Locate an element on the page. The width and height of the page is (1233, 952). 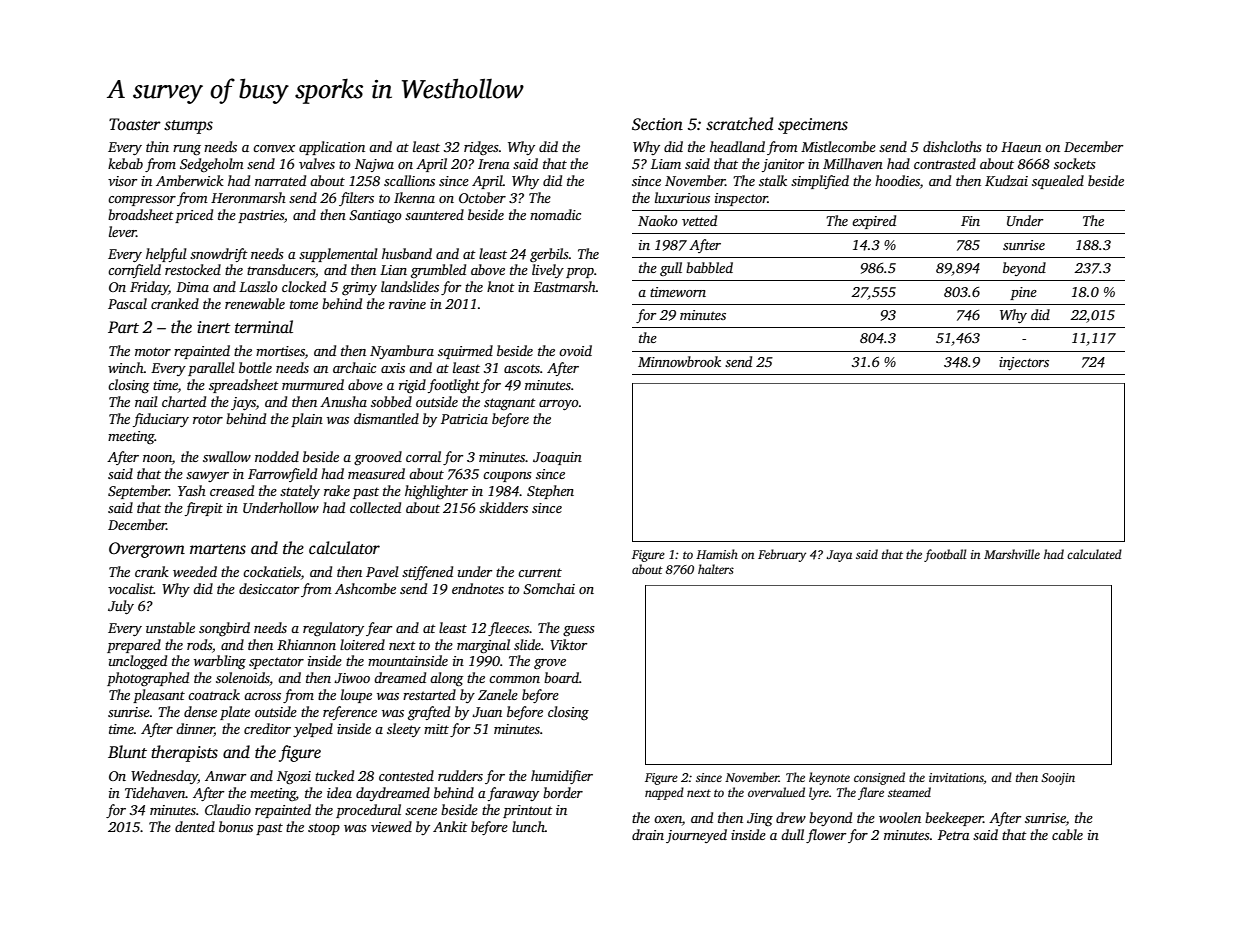
Haeun is located at coordinates (1021, 147).
